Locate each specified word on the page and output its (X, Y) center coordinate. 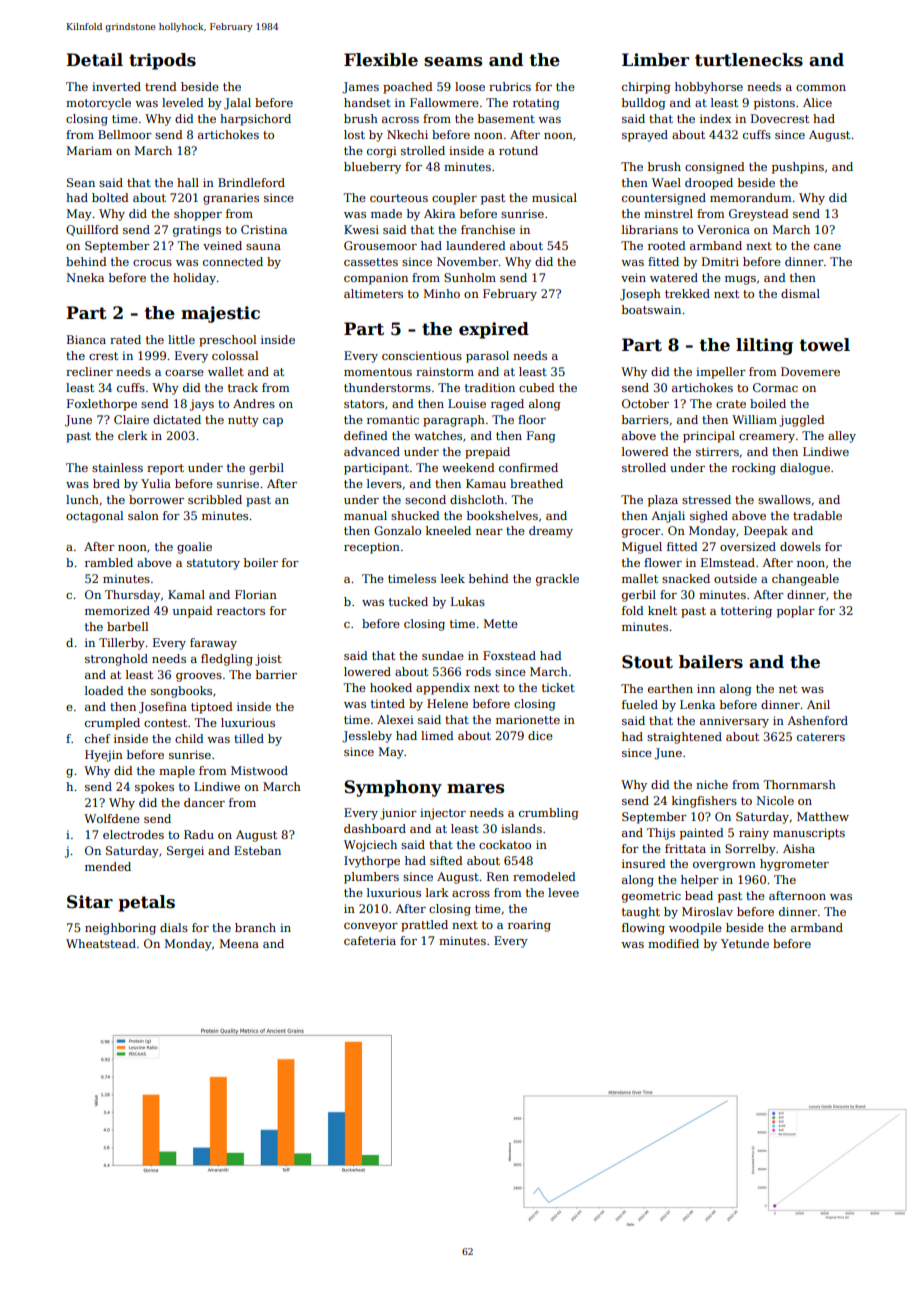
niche (712, 784)
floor (532, 419)
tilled (249, 738)
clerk (133, 435)
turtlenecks (749, 60)
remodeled (544, 876)
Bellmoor (125, 134)
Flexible (381, 60)
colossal (235, 355)
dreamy (551, 532)
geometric (651, 897)
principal (709, 437)
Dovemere (810, 371)
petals (147, 903)
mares (475, 789)
